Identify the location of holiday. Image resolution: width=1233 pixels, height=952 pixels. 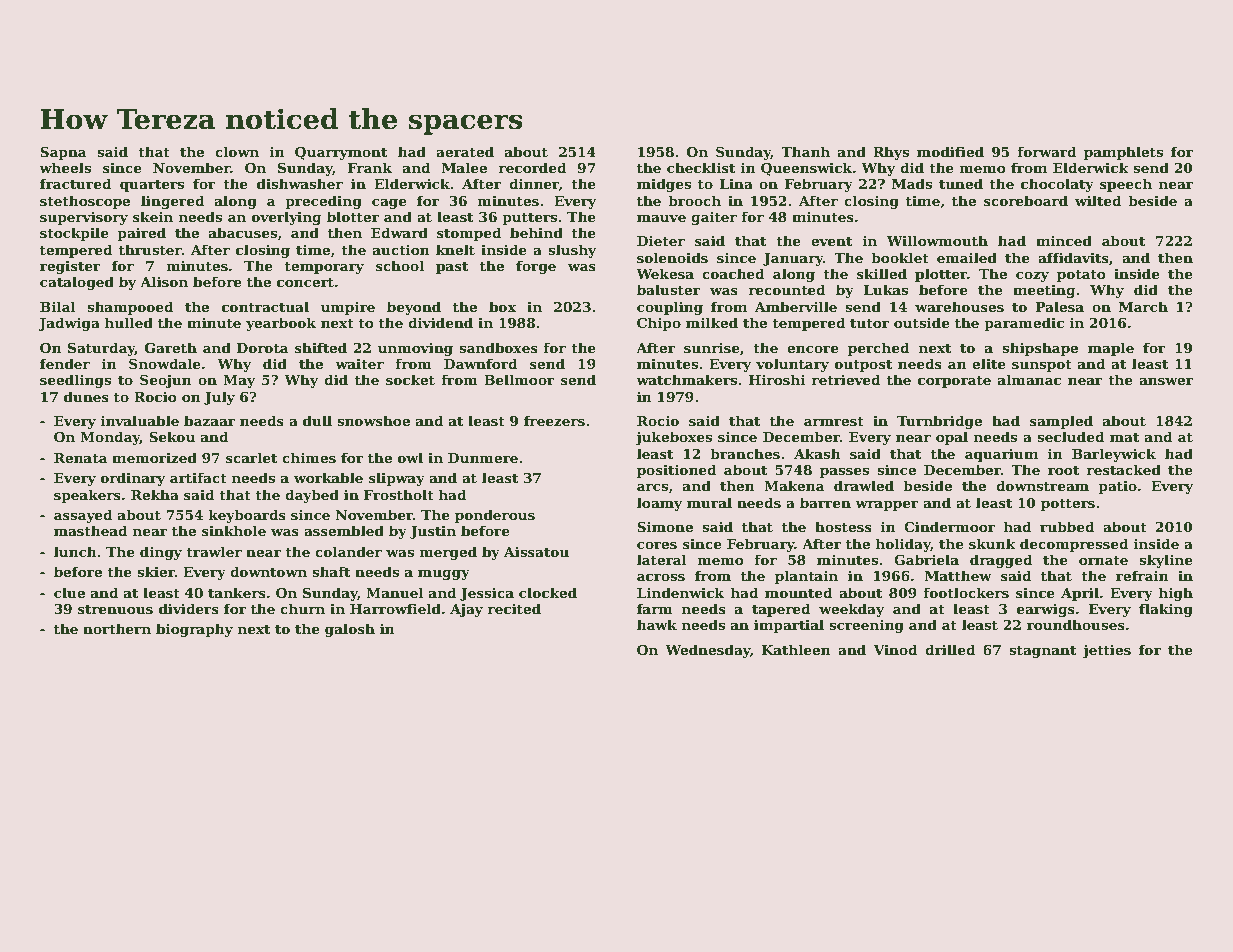
(903, 545).
